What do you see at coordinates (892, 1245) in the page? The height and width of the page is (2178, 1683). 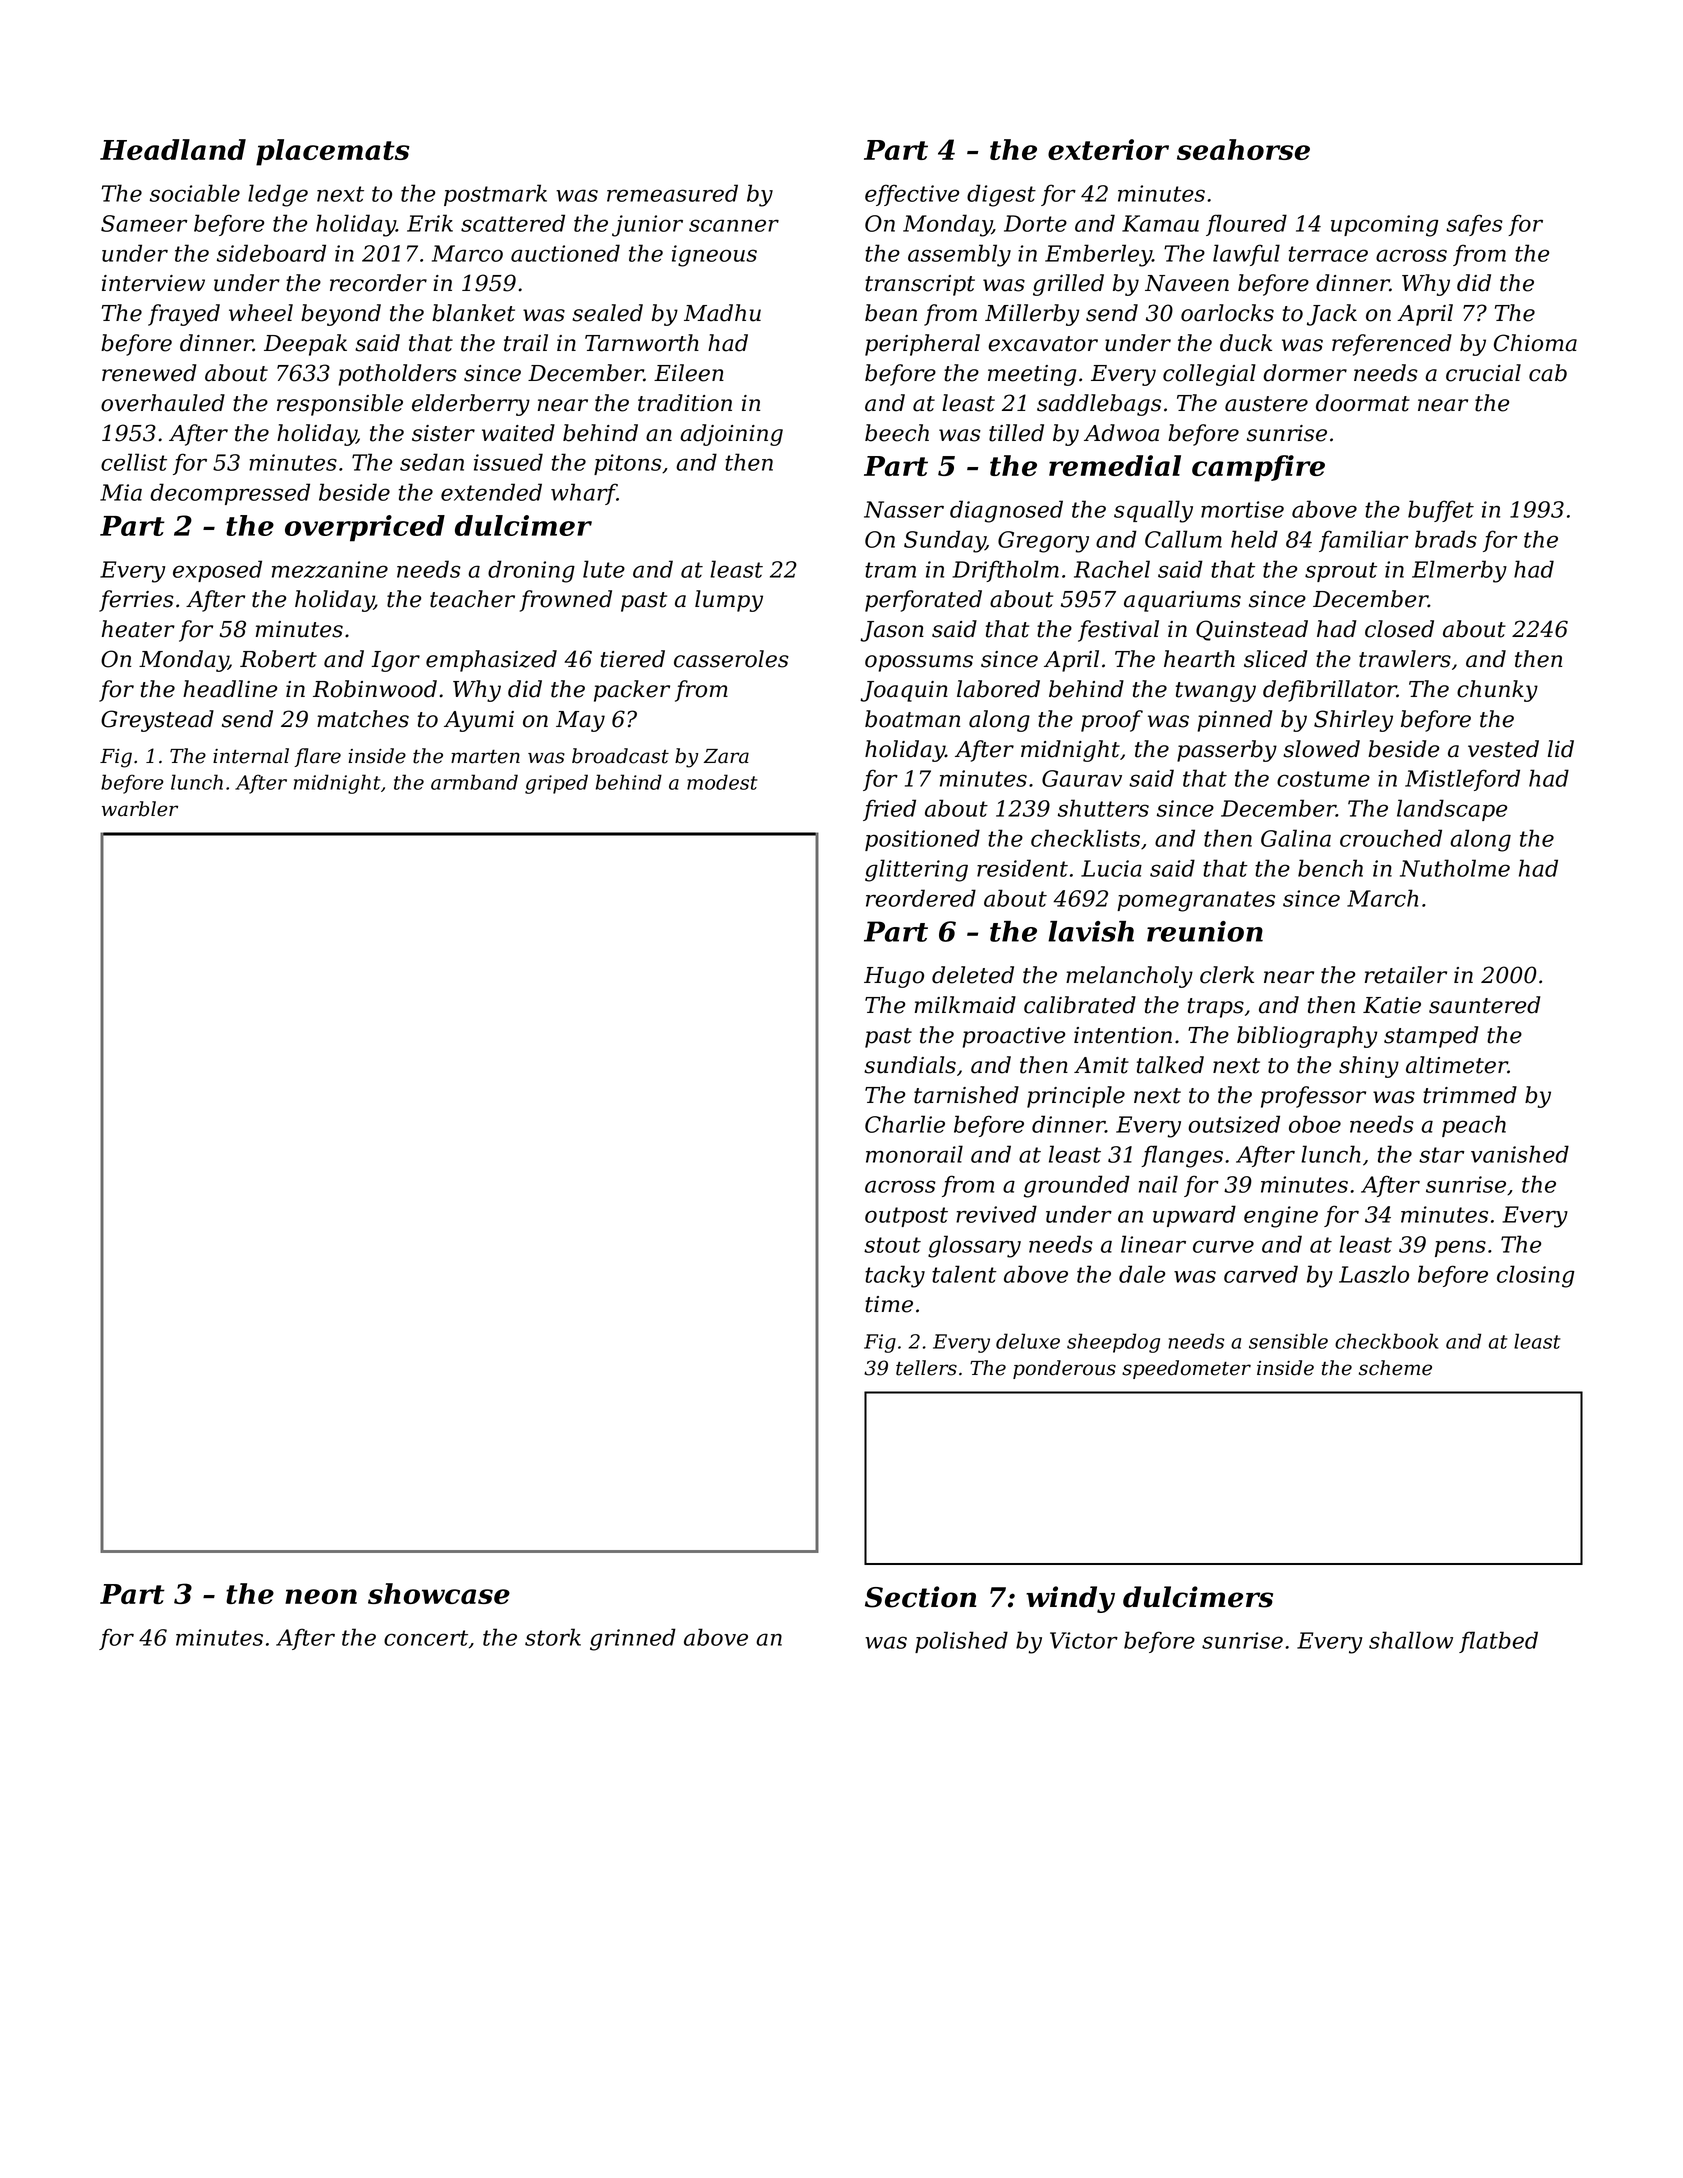 I see `stout` at bounding box center [892, 1245].
